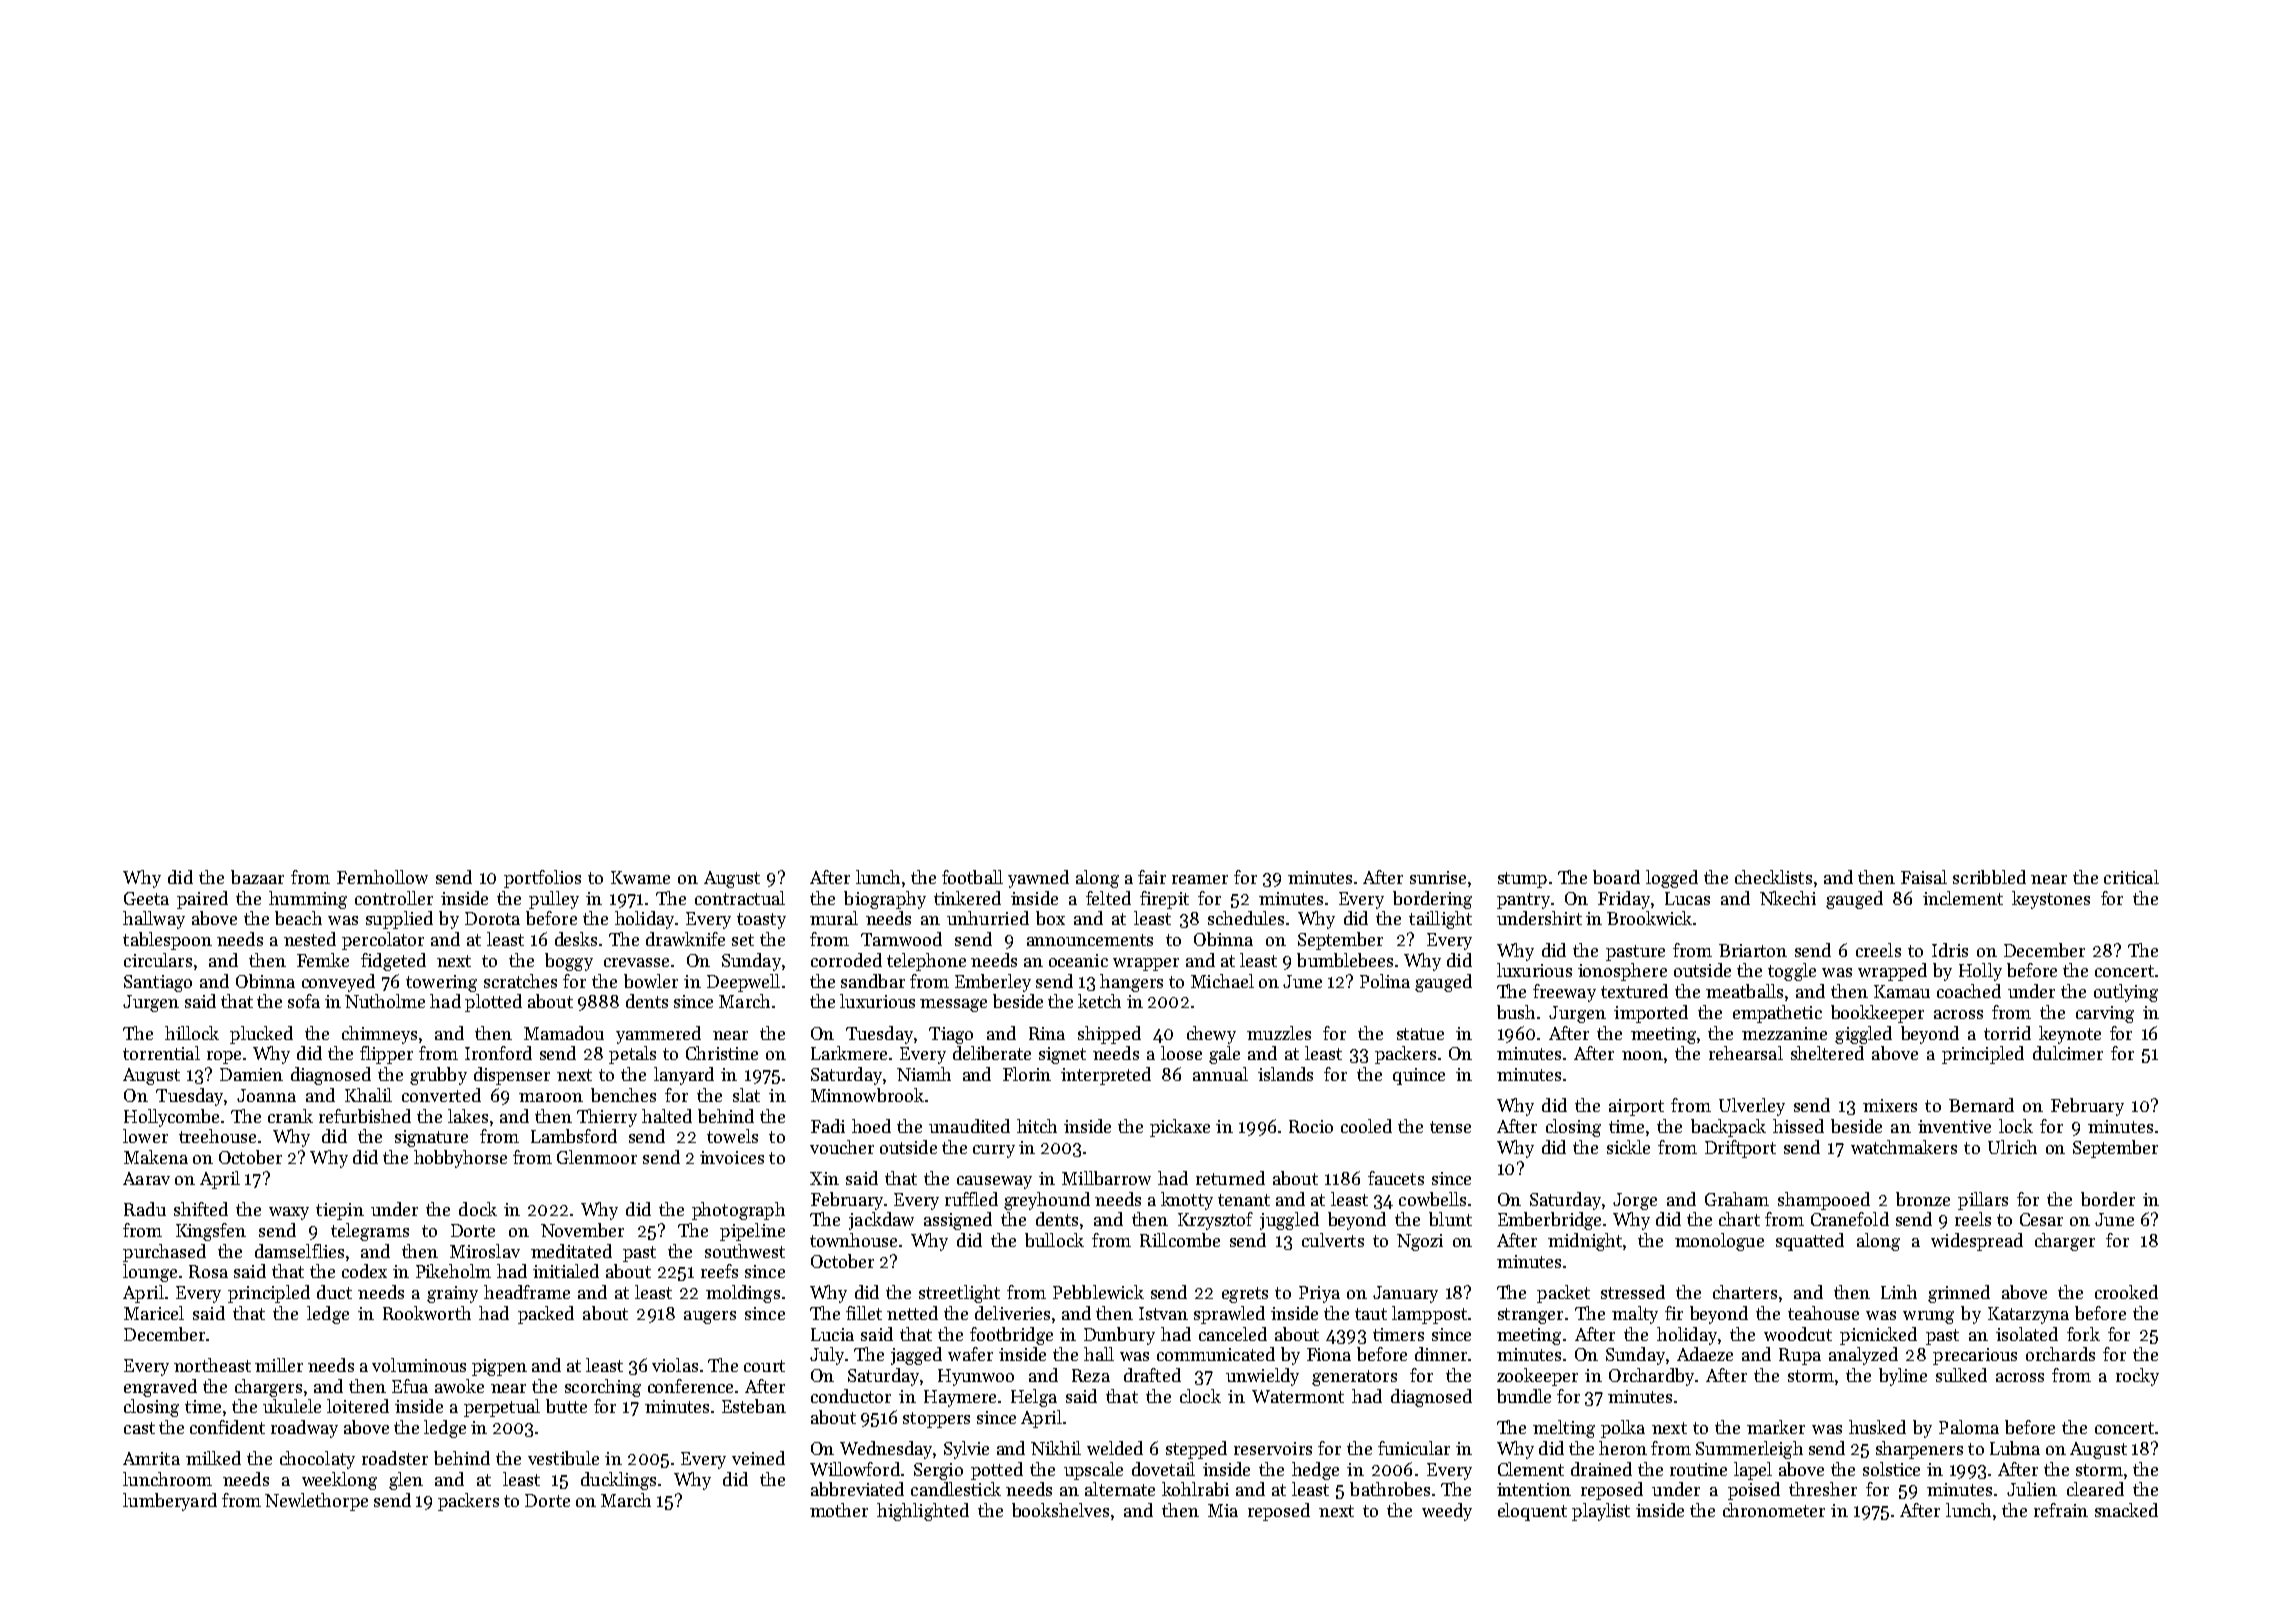 The height and width of the screenshot is (1614, 2282). Describe the element at coordinates (499, 1367) in the screenshot. I see `pigpen` at that location.
